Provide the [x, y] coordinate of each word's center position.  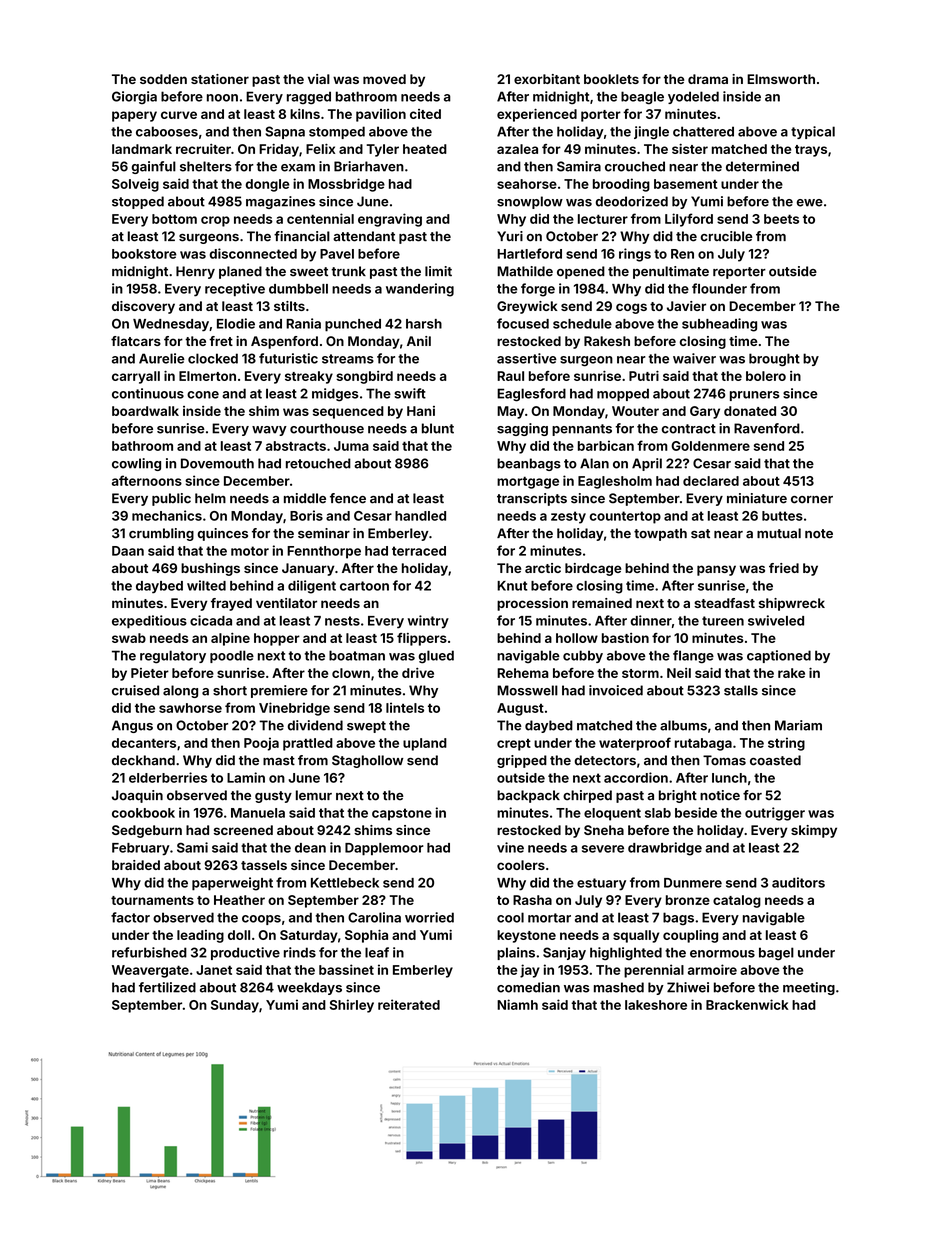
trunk [348, 271]
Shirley [352, 1006]
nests [342, 621]
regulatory [173, 657]
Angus [132, 726]
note [819, 534]
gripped [522, 761]
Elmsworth [781, 79]
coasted [775, 760]
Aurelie [162, 358]
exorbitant [547, 79]
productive [245, 953]
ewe [809, 203]
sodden [163, 79]
